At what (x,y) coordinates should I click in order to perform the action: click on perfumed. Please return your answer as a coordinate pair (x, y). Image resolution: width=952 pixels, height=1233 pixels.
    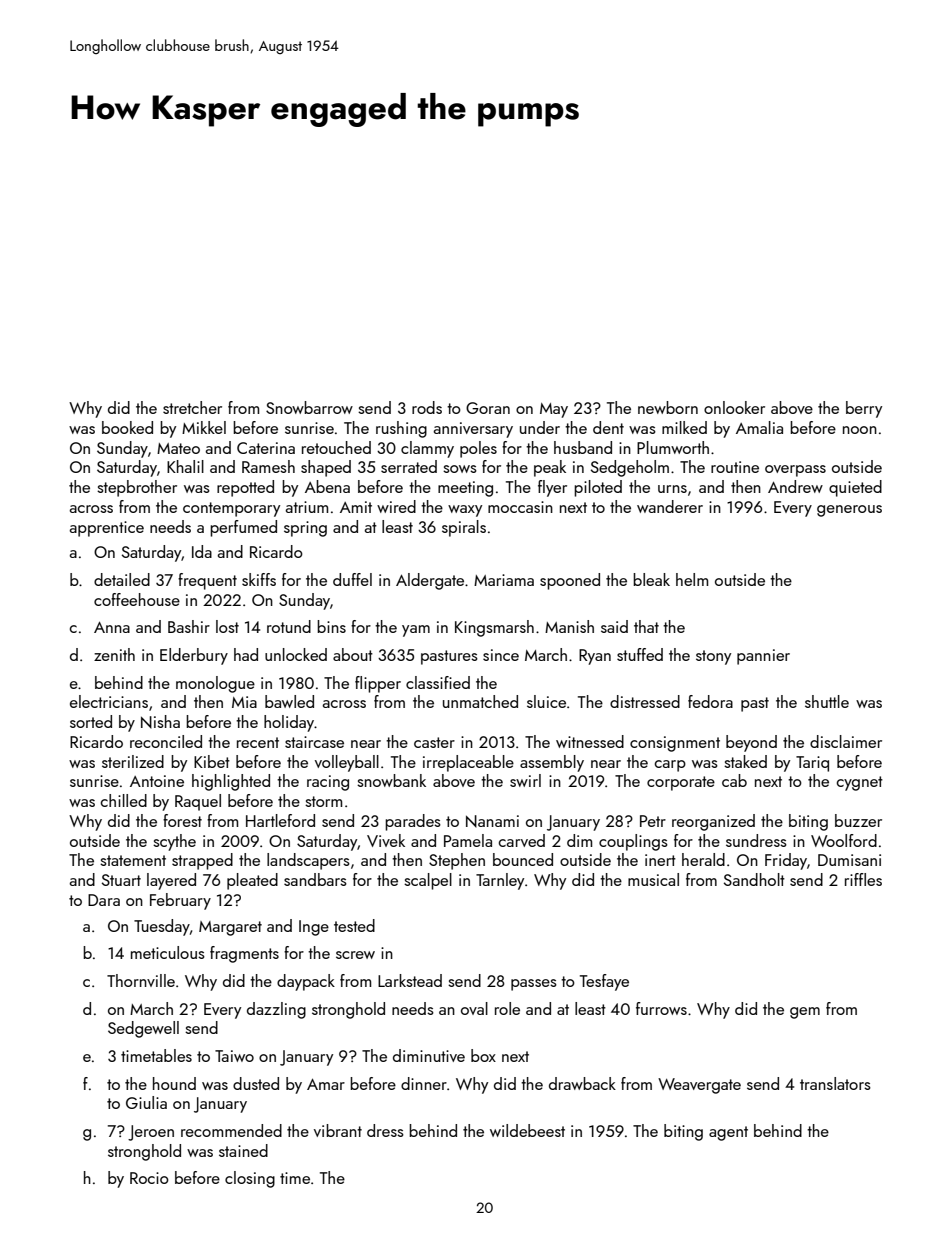
    Looking at the image, I should click on (243, 528).
